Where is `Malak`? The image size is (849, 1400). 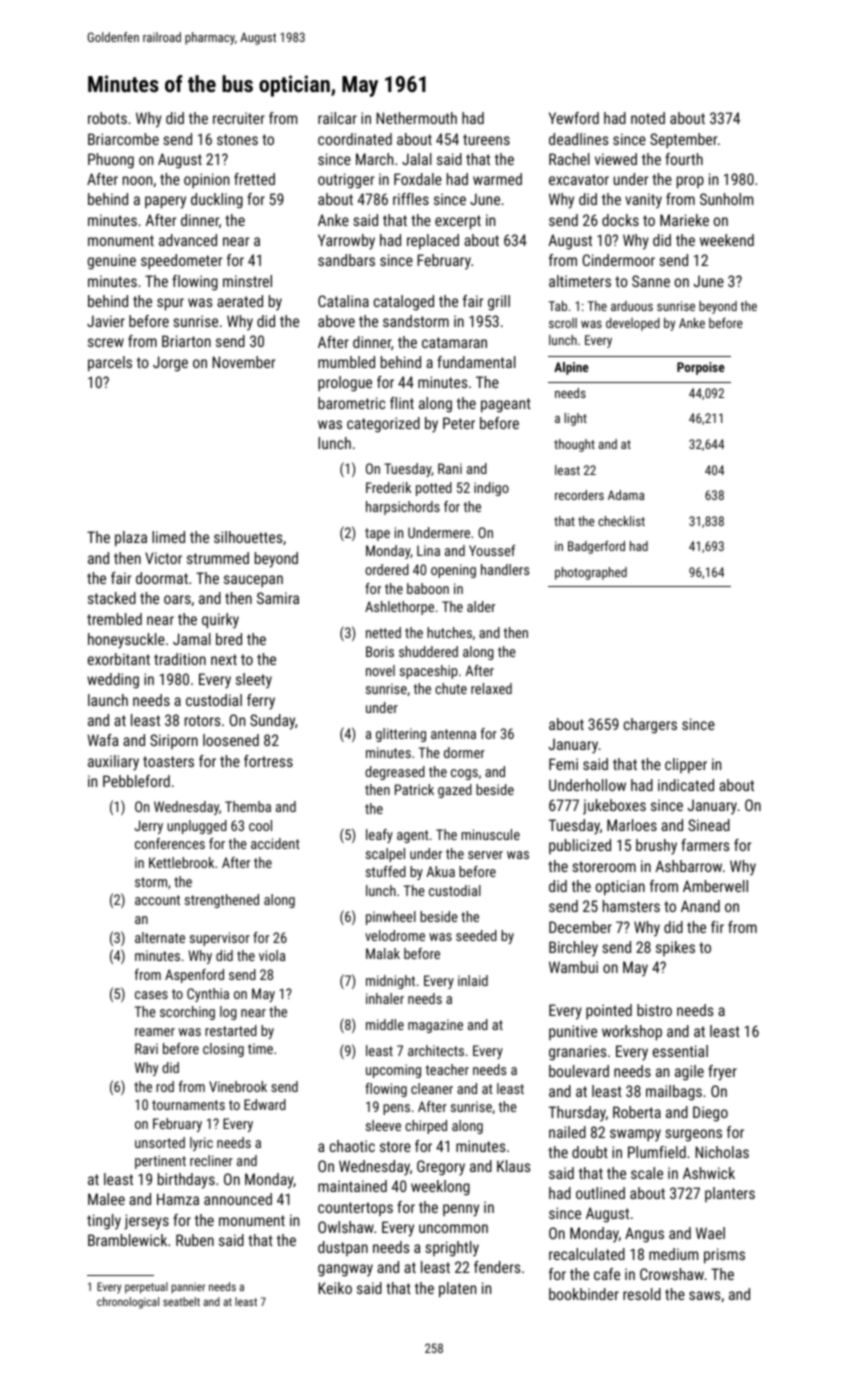 Malak is located at coordinates (383, 953).
